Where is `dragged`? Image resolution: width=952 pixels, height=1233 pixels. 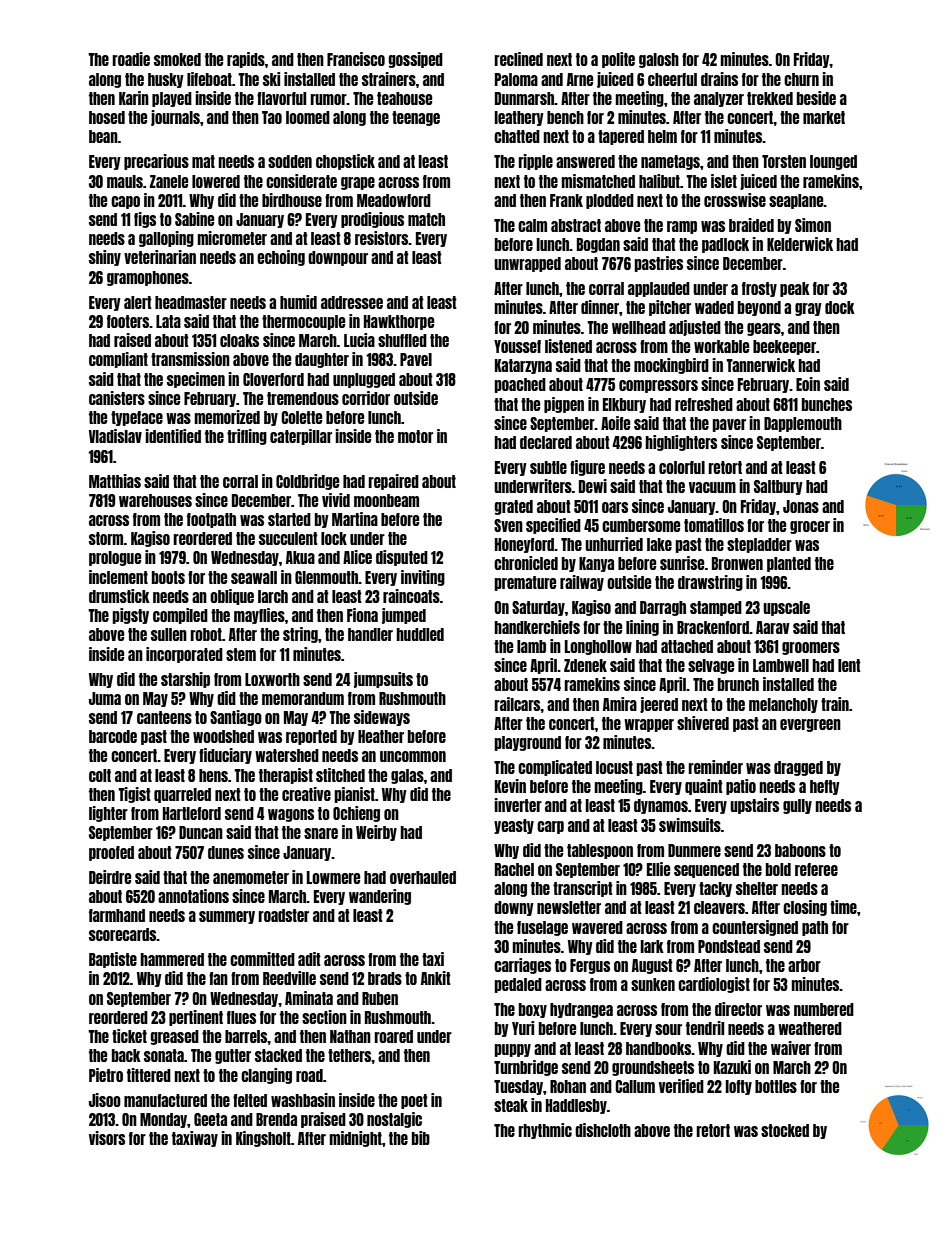
dragged is located at coordinates (798, 768).
